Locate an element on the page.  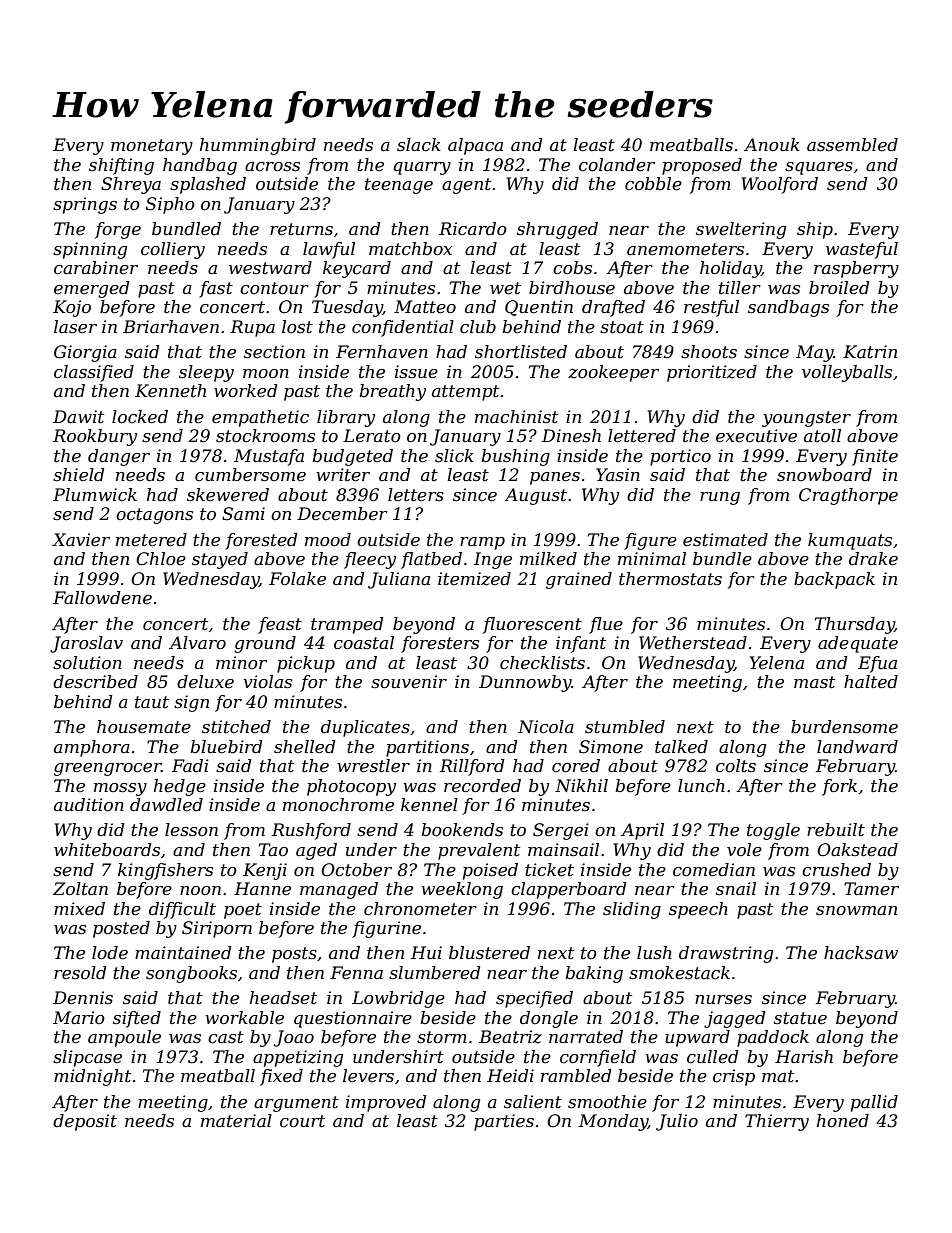
classified is located at coordinates (94, 373).
